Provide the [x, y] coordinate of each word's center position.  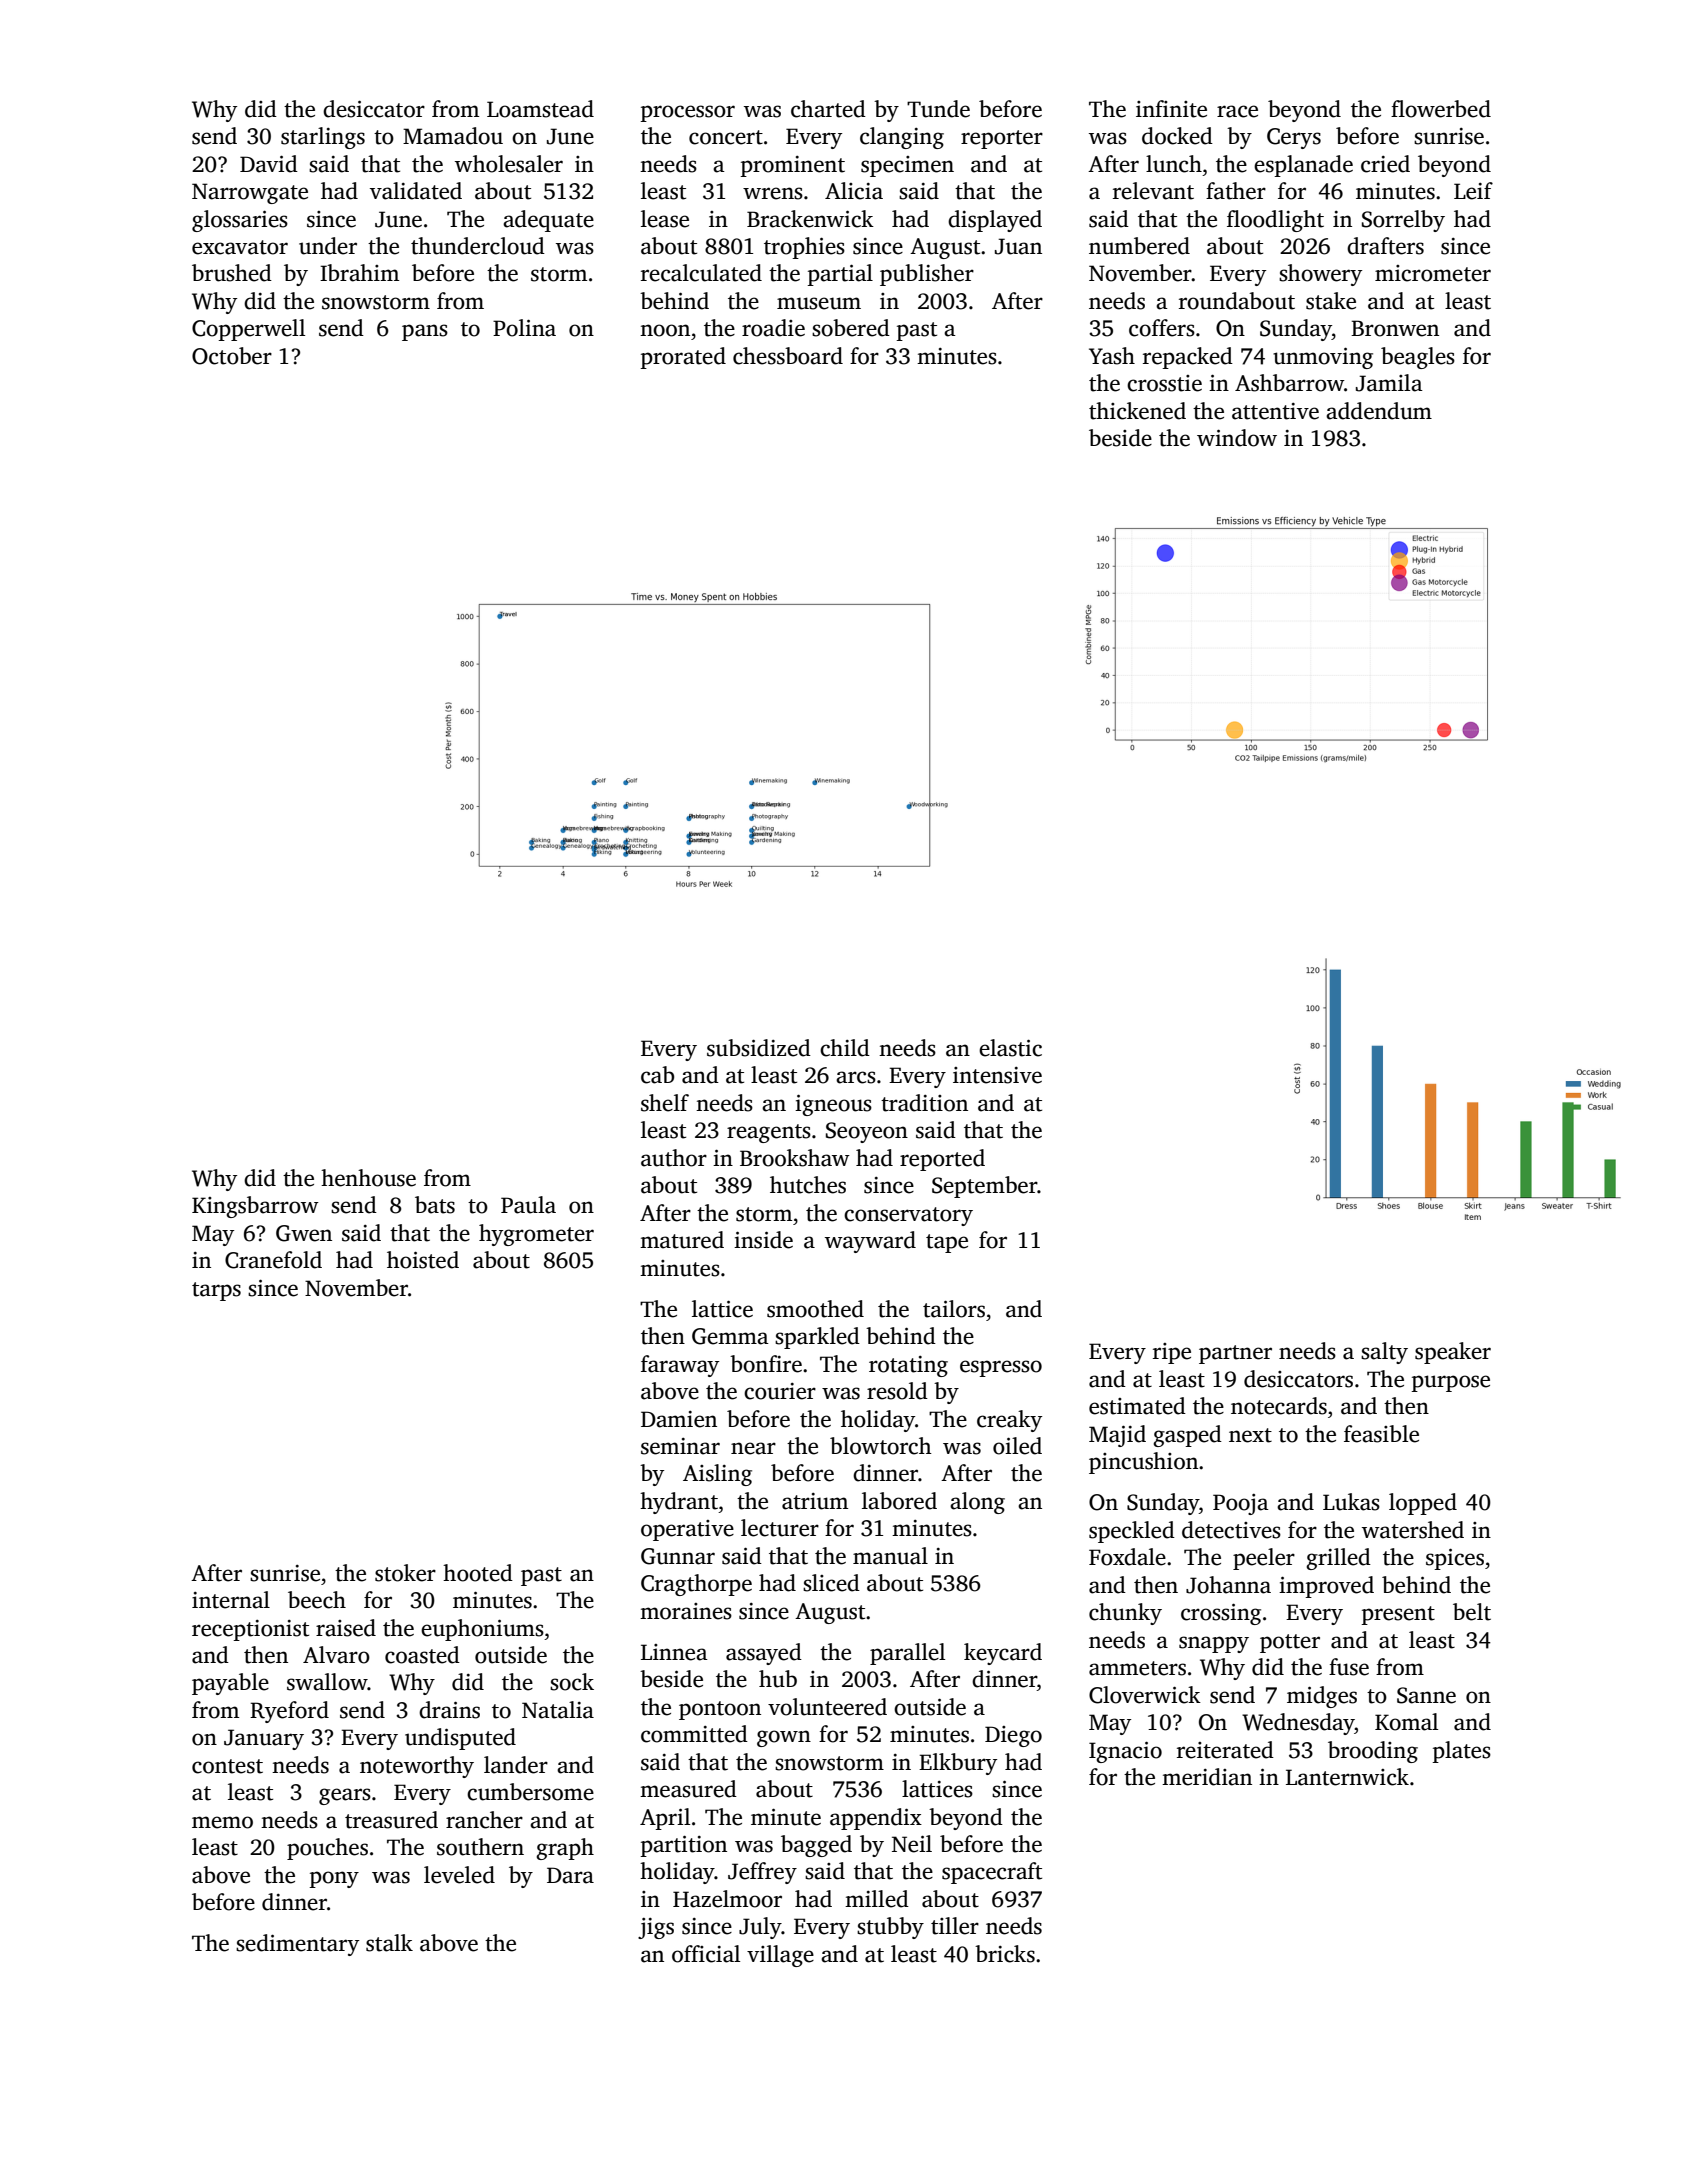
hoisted [423, 1260]
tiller [955, 1926]
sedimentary [297, 1945]
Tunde [938, 109]
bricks [1005, 1954]
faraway [680, 1366]
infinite [1171, 109]
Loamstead [540, 109]
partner [1235, 1354]
